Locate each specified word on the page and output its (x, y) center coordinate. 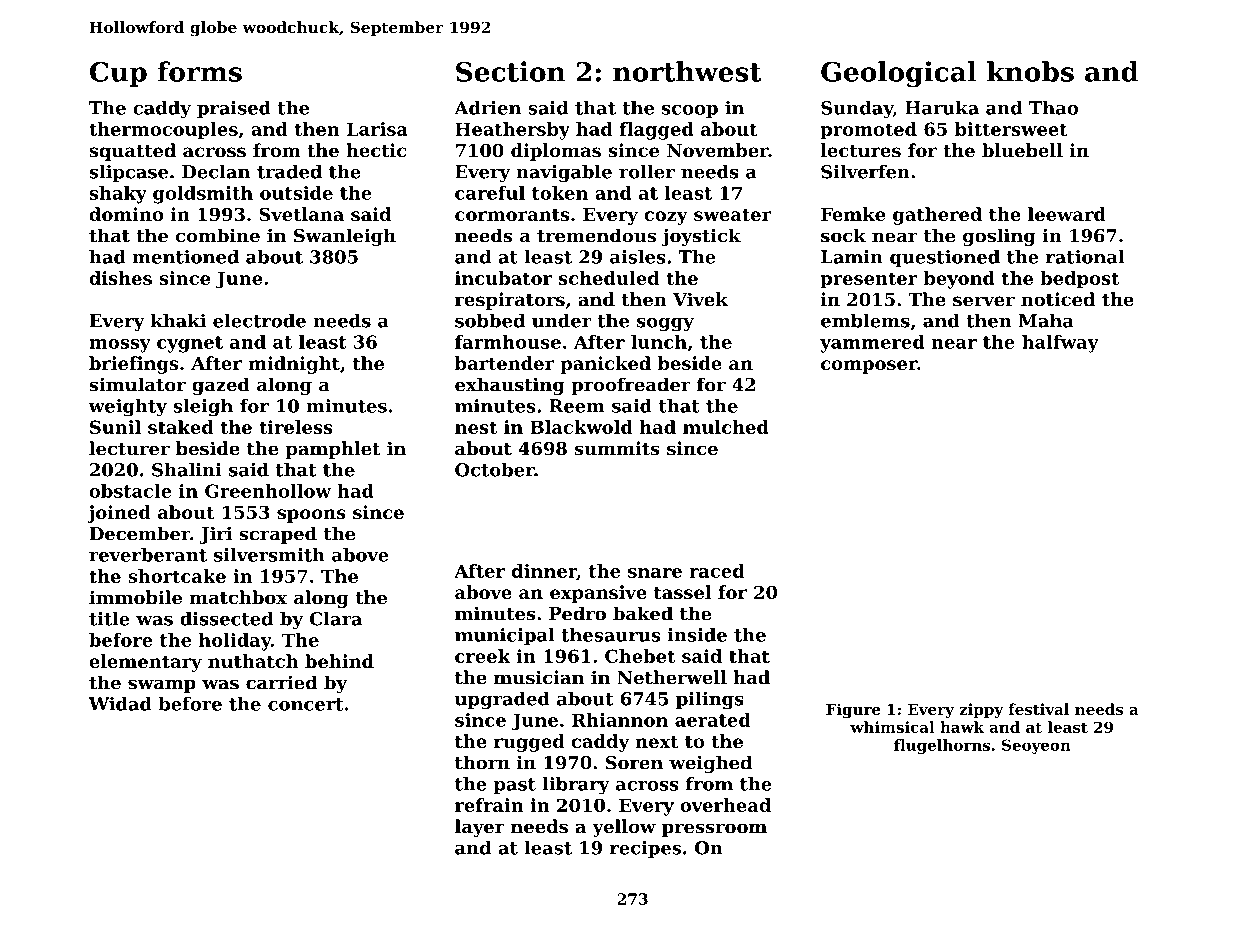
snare (655, 573)
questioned (945, 258)
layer (480, 828)
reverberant (148, 555)
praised (234, 109)
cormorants (512, 214)
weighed (710, 764)
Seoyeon (1036, 746)
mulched (726, 427)
